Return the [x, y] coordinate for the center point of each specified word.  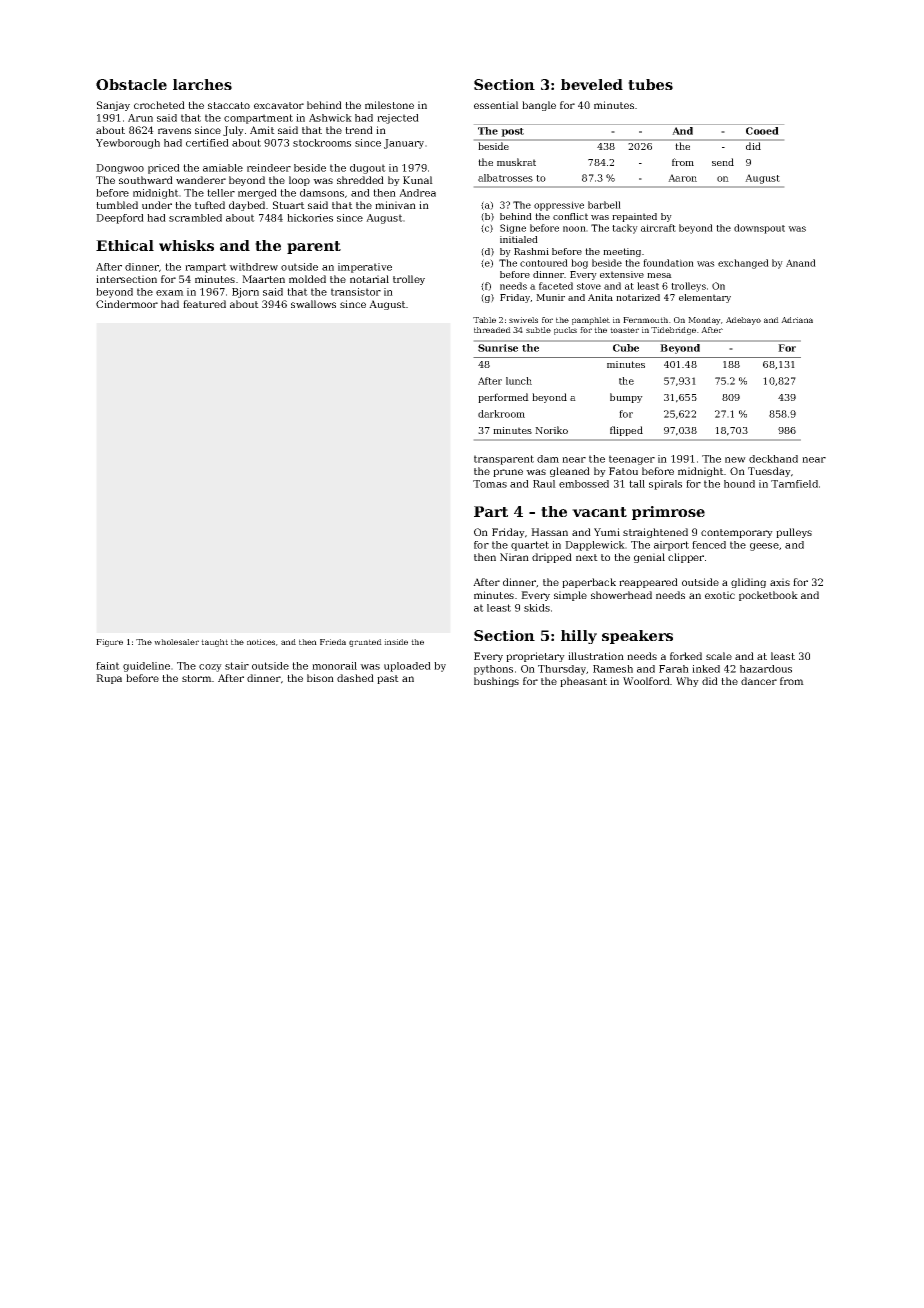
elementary [705, 298]
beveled [592, 84]
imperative [365, 268]
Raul [544, 484]
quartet [530, 546]
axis [780, 582]
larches [202, 84]
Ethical [125, 245]
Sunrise [498, 348]
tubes [650, 84]
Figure [109, 643]
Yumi [607, 532]
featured [204, 304]
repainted [634, 217]
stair [237, 666]
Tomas [490, 484]
